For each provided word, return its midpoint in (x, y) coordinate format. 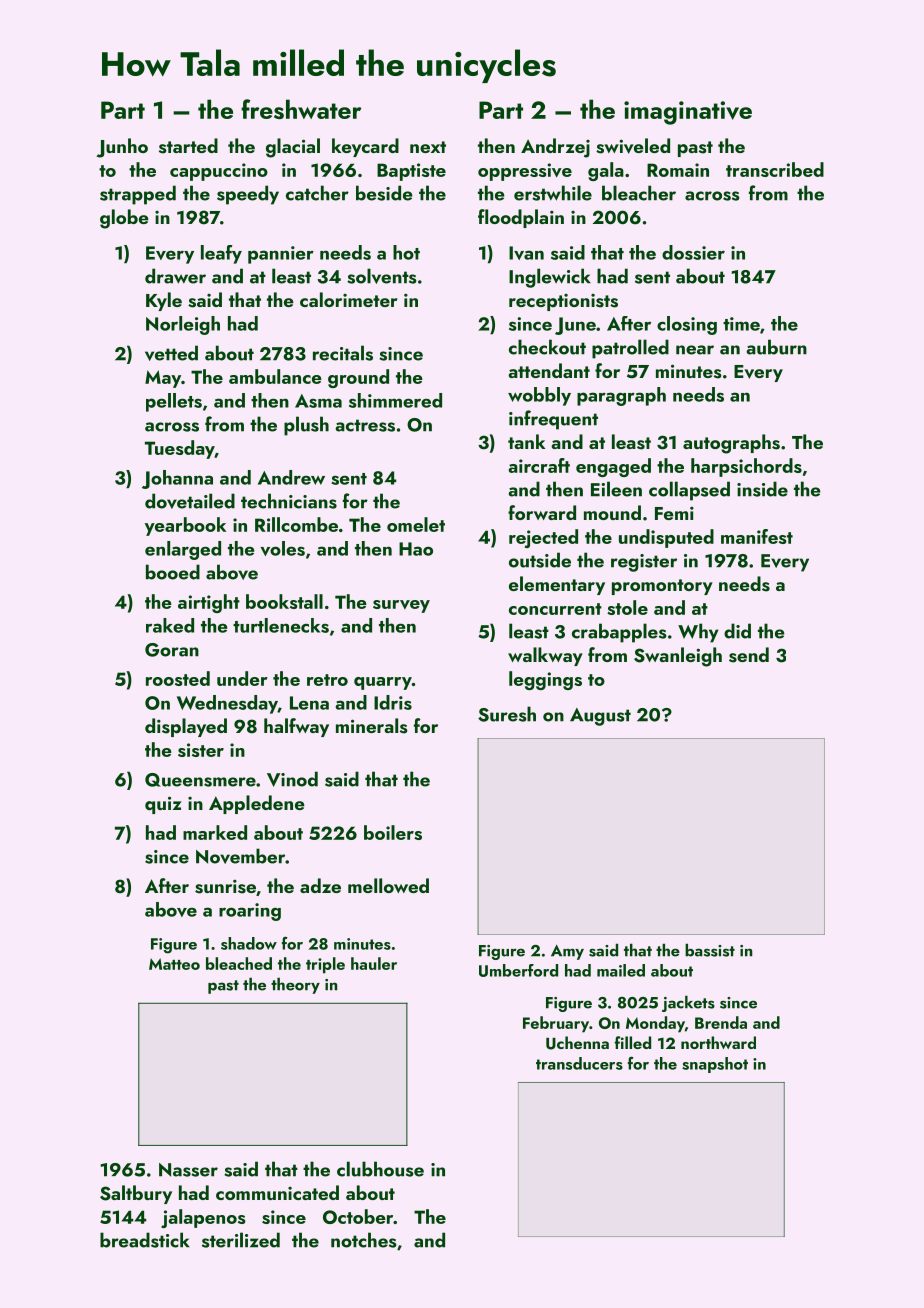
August (600, 717)
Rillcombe (296, 524)
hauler (374, 963)
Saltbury (136, 1194)
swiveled (633, 146)
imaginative (688, 113)
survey (401, 606)
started (188, 146)
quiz (163, 805)
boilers (393, 832)
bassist (710, 950)
